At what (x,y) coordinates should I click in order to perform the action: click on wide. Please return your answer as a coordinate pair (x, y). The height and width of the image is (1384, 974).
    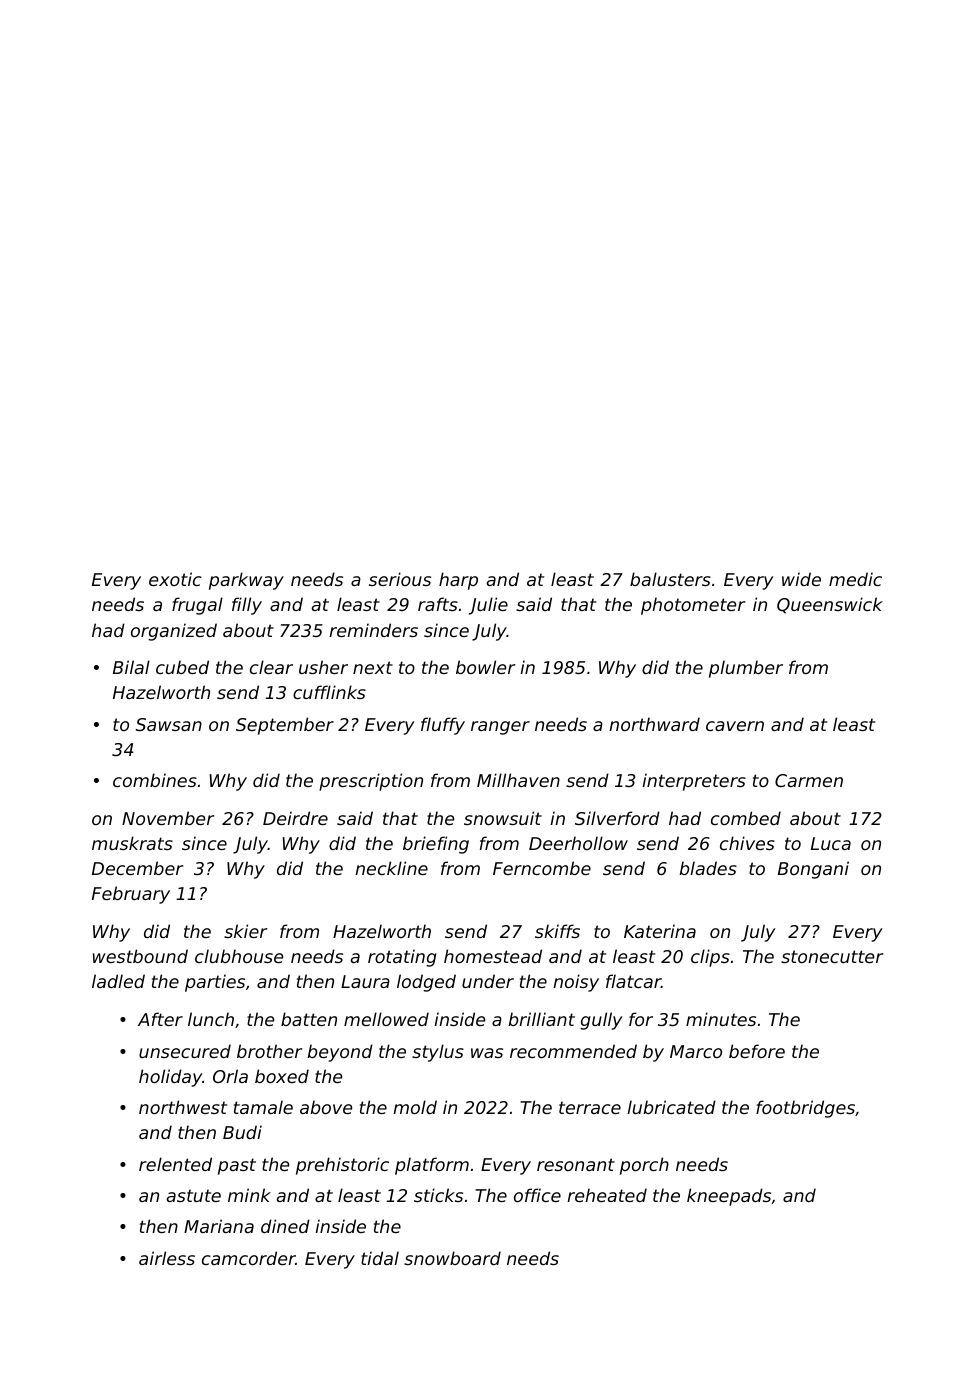
    Looking at the image, I should click on (801, 579).
